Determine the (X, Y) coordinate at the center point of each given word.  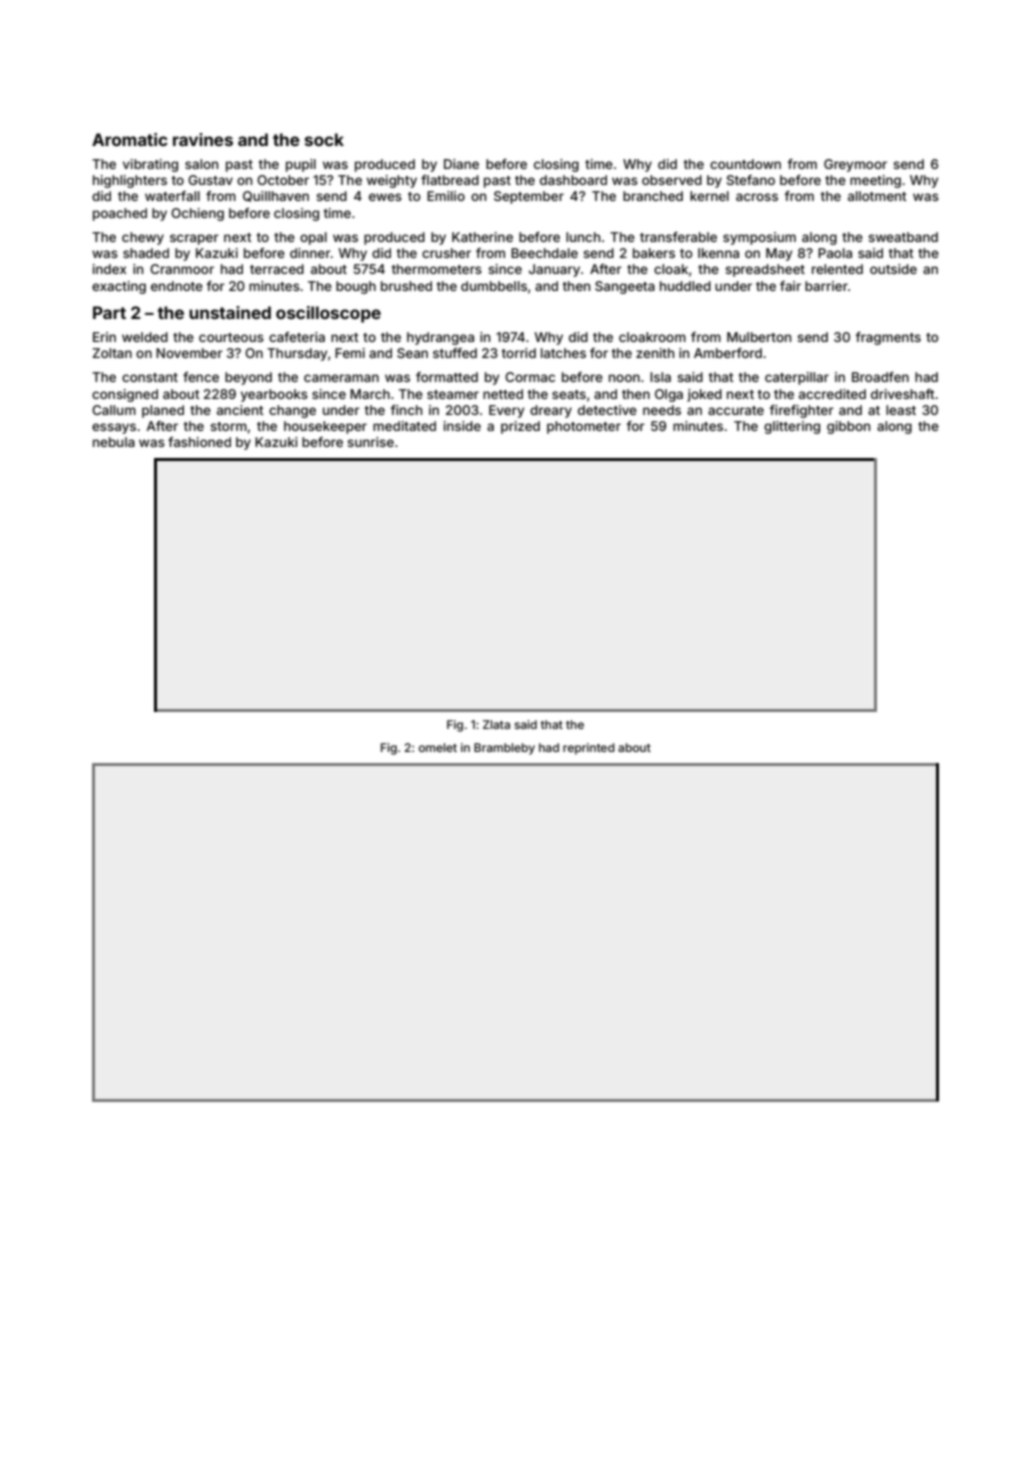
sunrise (370, 442)
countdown (745, 164)
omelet (438, 747)
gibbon (848, 427)
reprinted (589, 749)
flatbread (450, 180)
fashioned (199, 442)
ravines (203, 139)
